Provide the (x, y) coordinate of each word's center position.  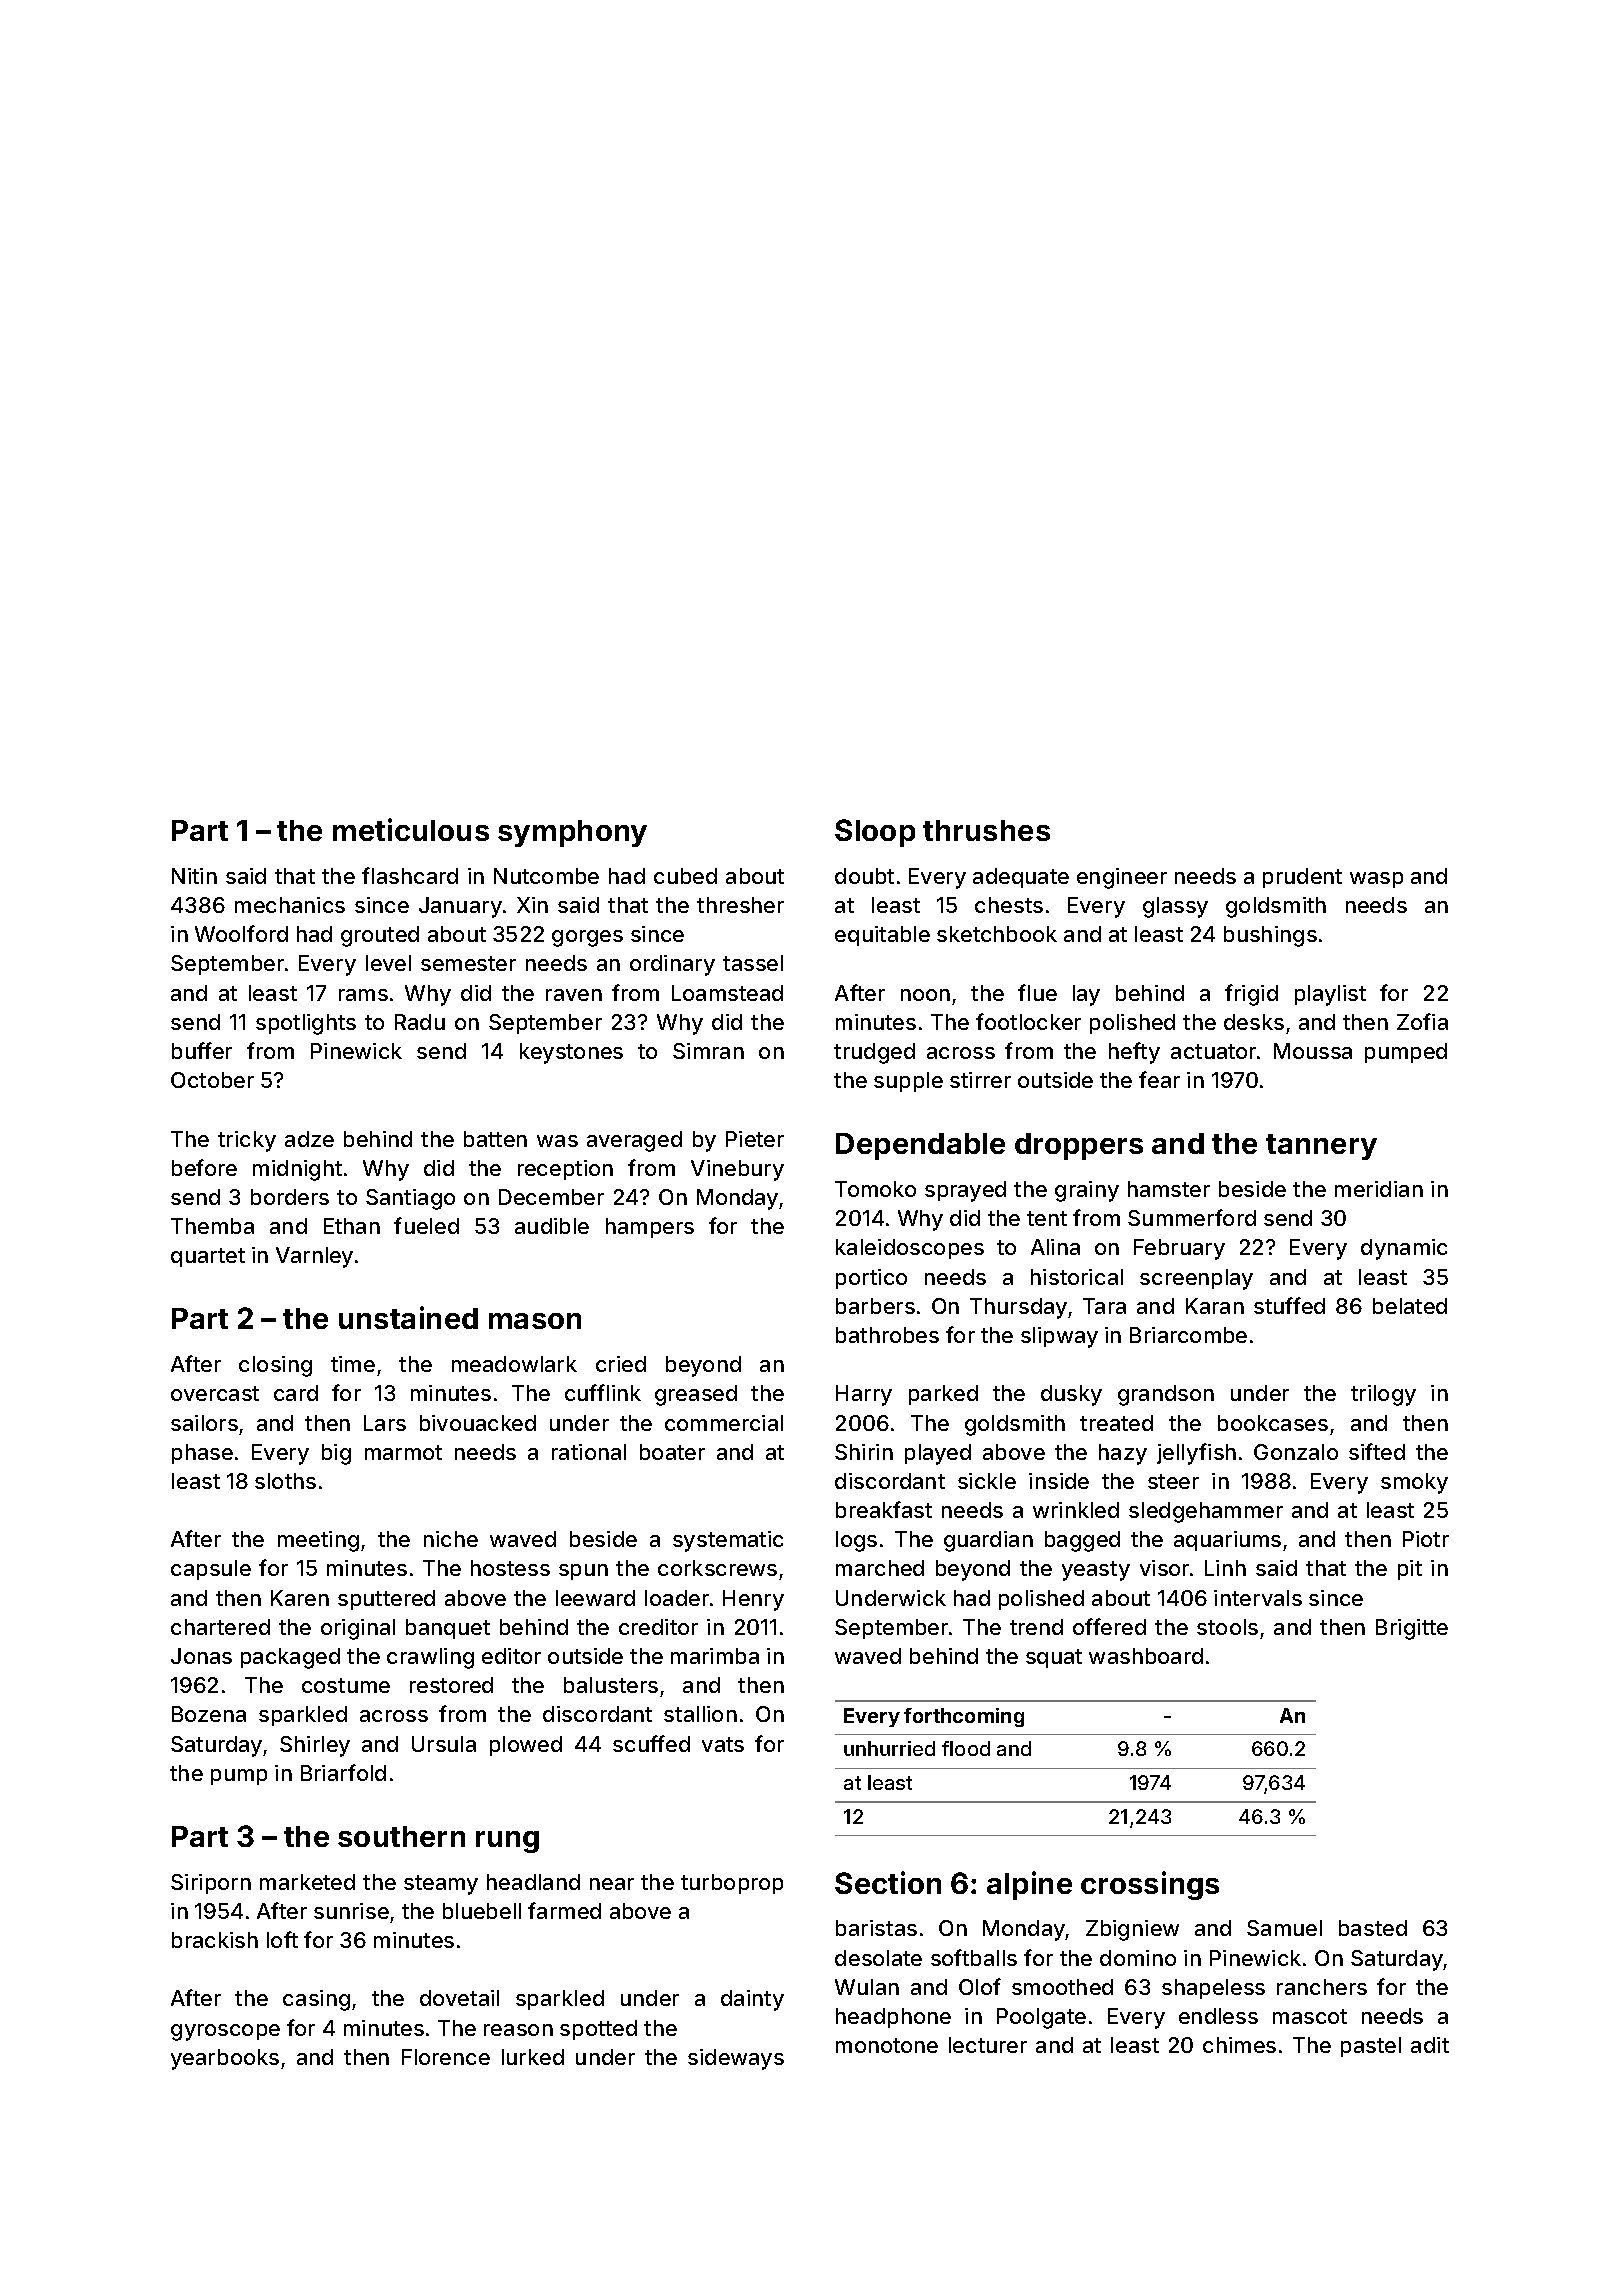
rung (507, 1842)
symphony (572, 833)
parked (943, 1395)
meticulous (411, 829)
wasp (1376, 880)
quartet (208, 1257)
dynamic (1404, 1249)
